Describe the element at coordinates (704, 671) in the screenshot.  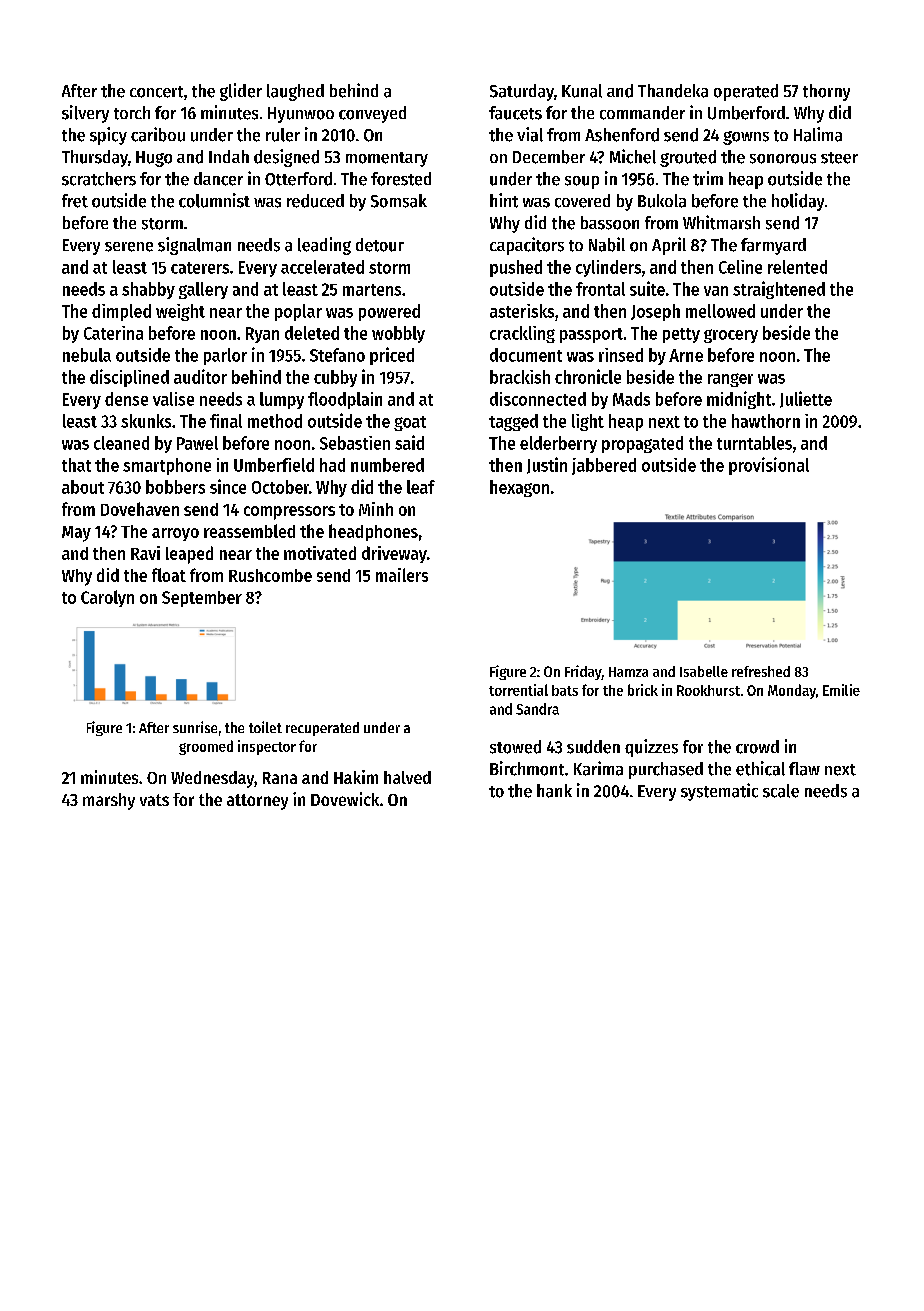
I see `Isabelle` at that location.
